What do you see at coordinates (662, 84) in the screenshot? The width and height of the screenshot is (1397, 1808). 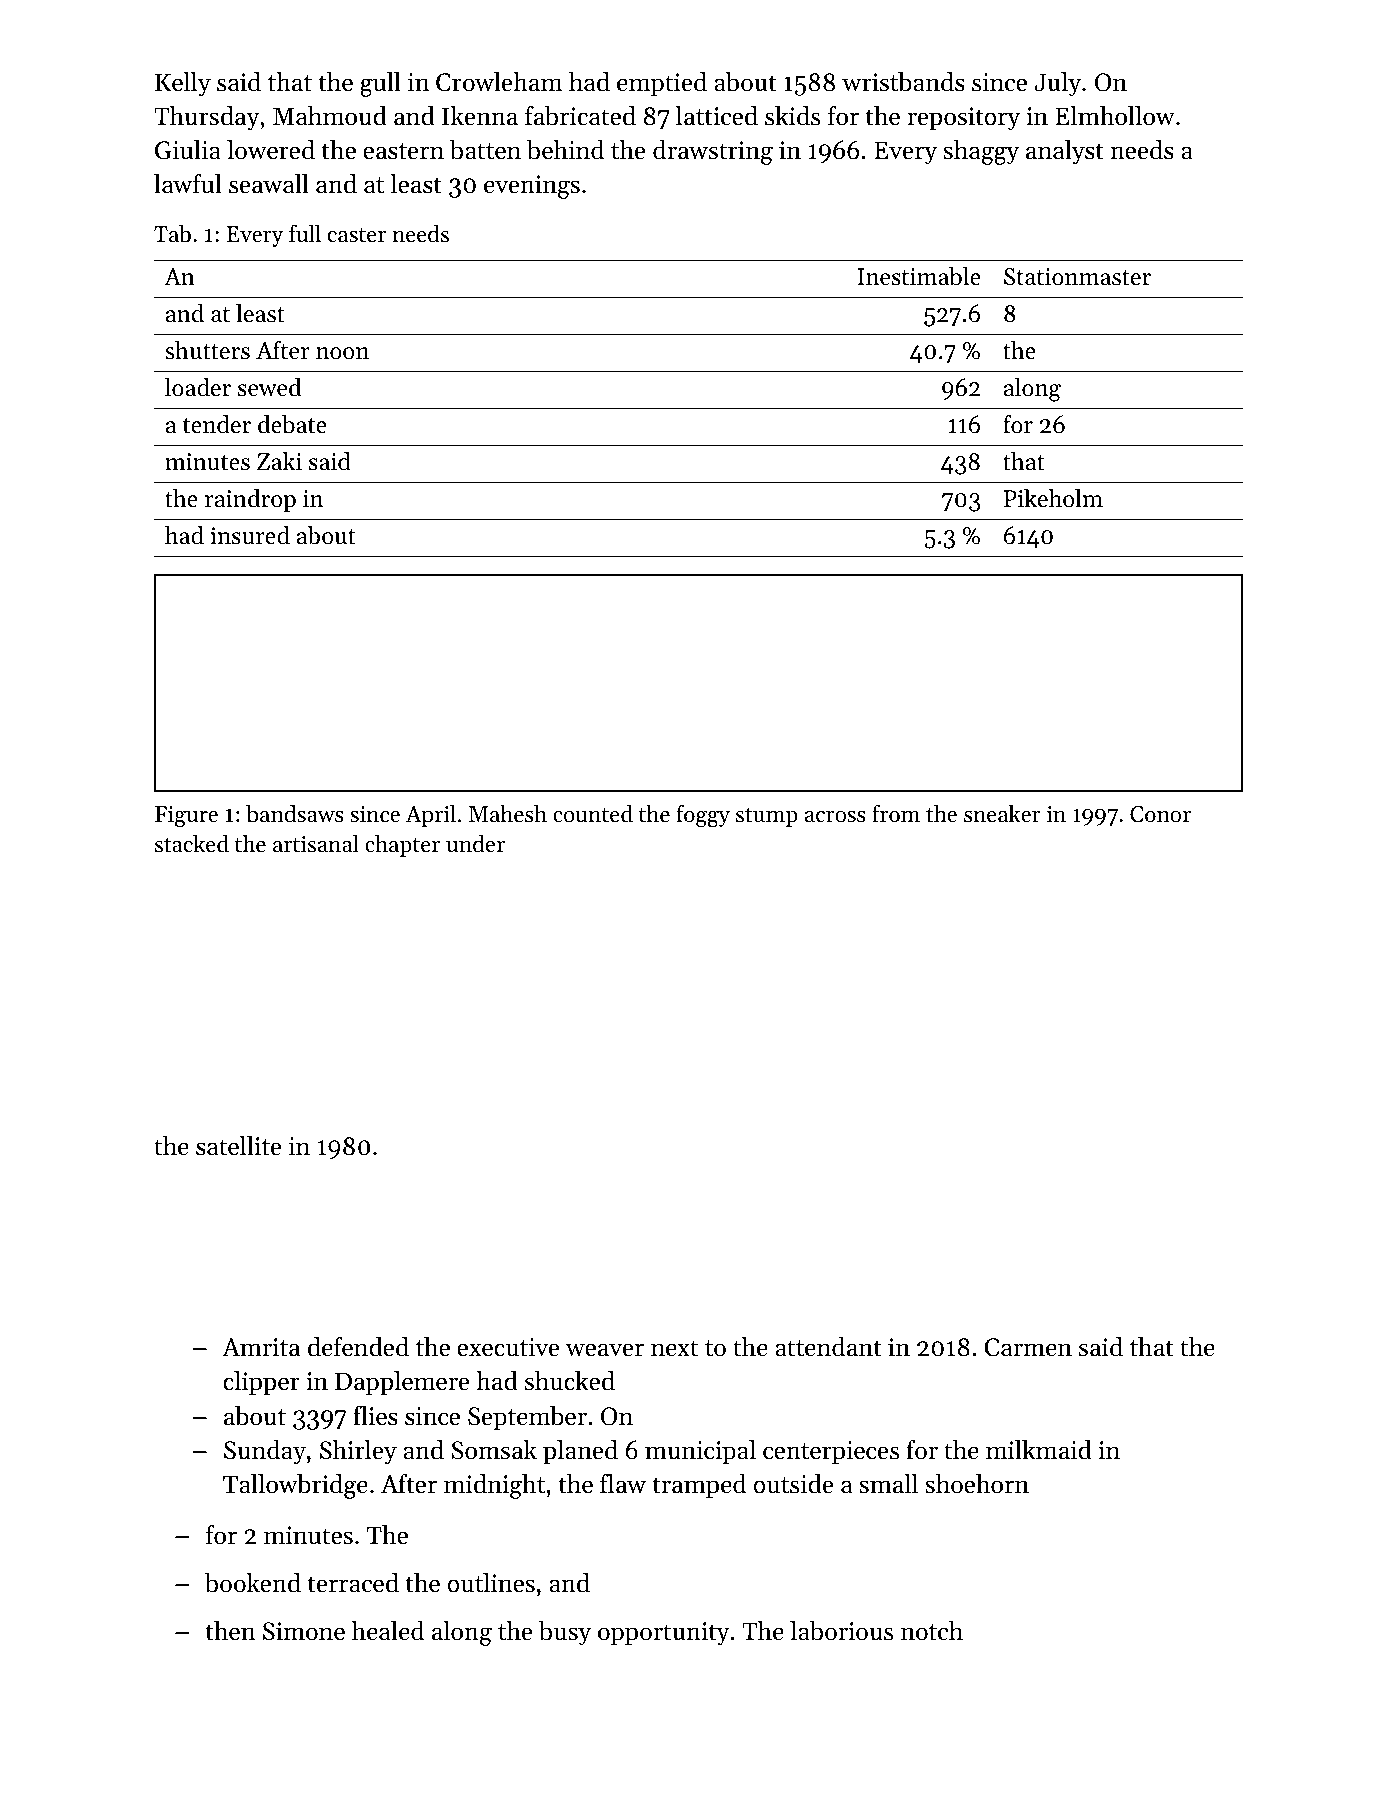 I see `emptied` at bounding box center [662, 84].
